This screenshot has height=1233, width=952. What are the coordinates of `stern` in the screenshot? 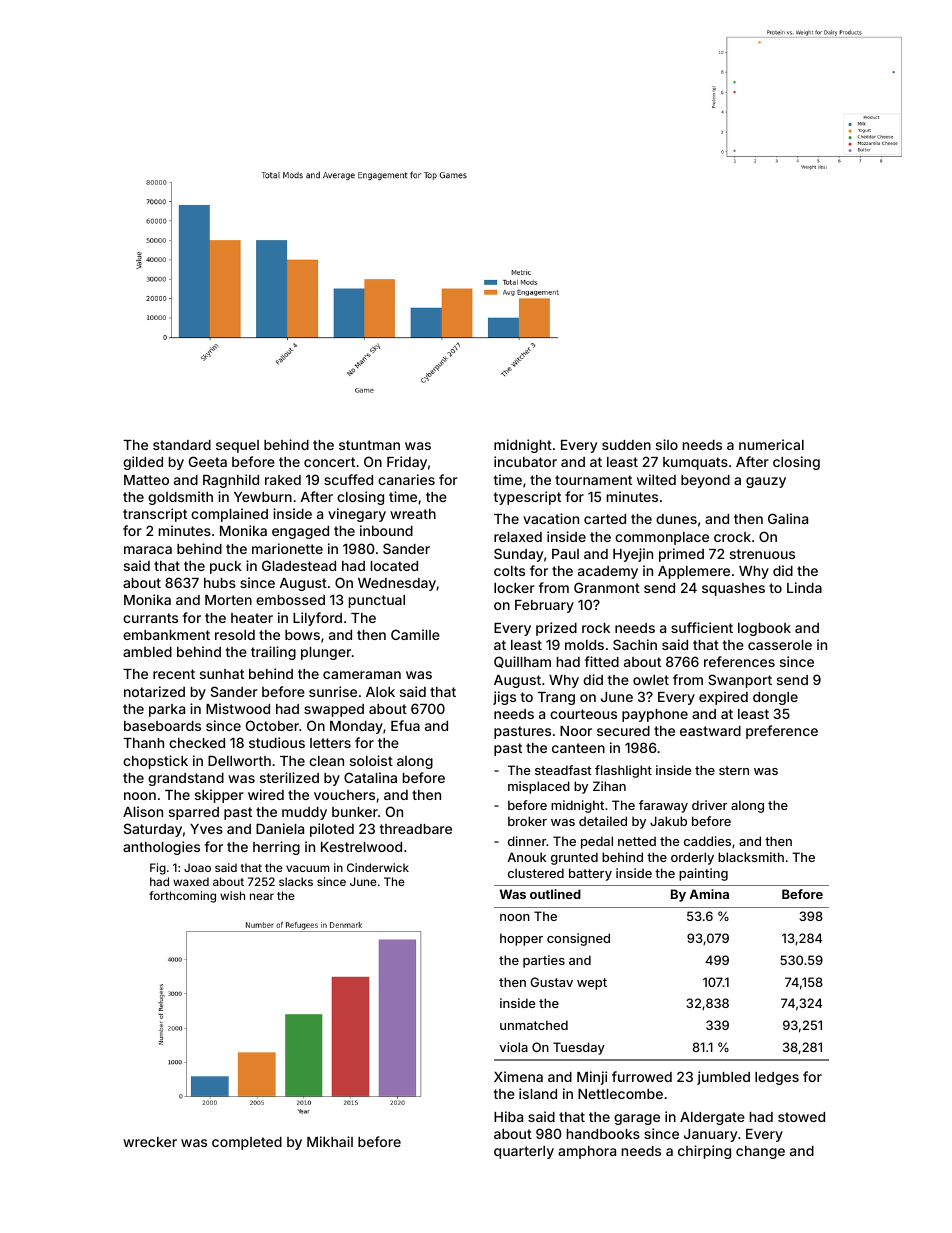 It's located at (734, 770).
